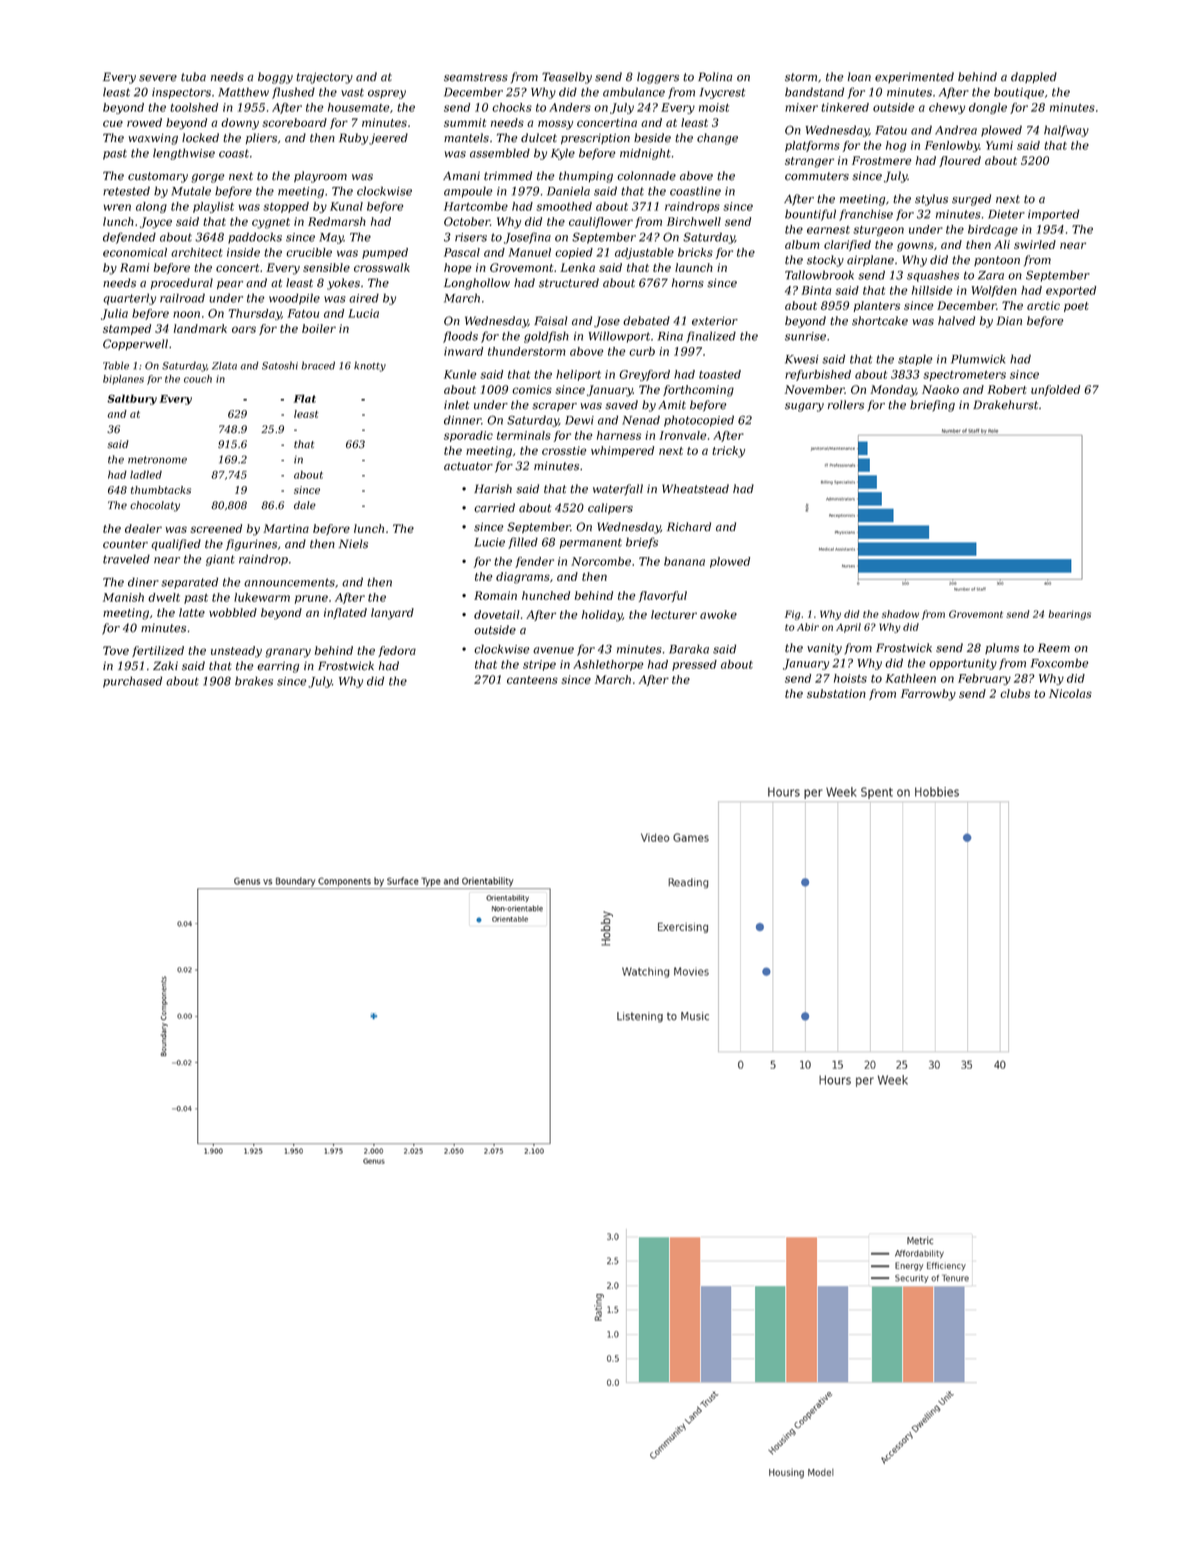 The height and width of the page is (1557, 1203). I want to click on stamped, so click(127, 329).
